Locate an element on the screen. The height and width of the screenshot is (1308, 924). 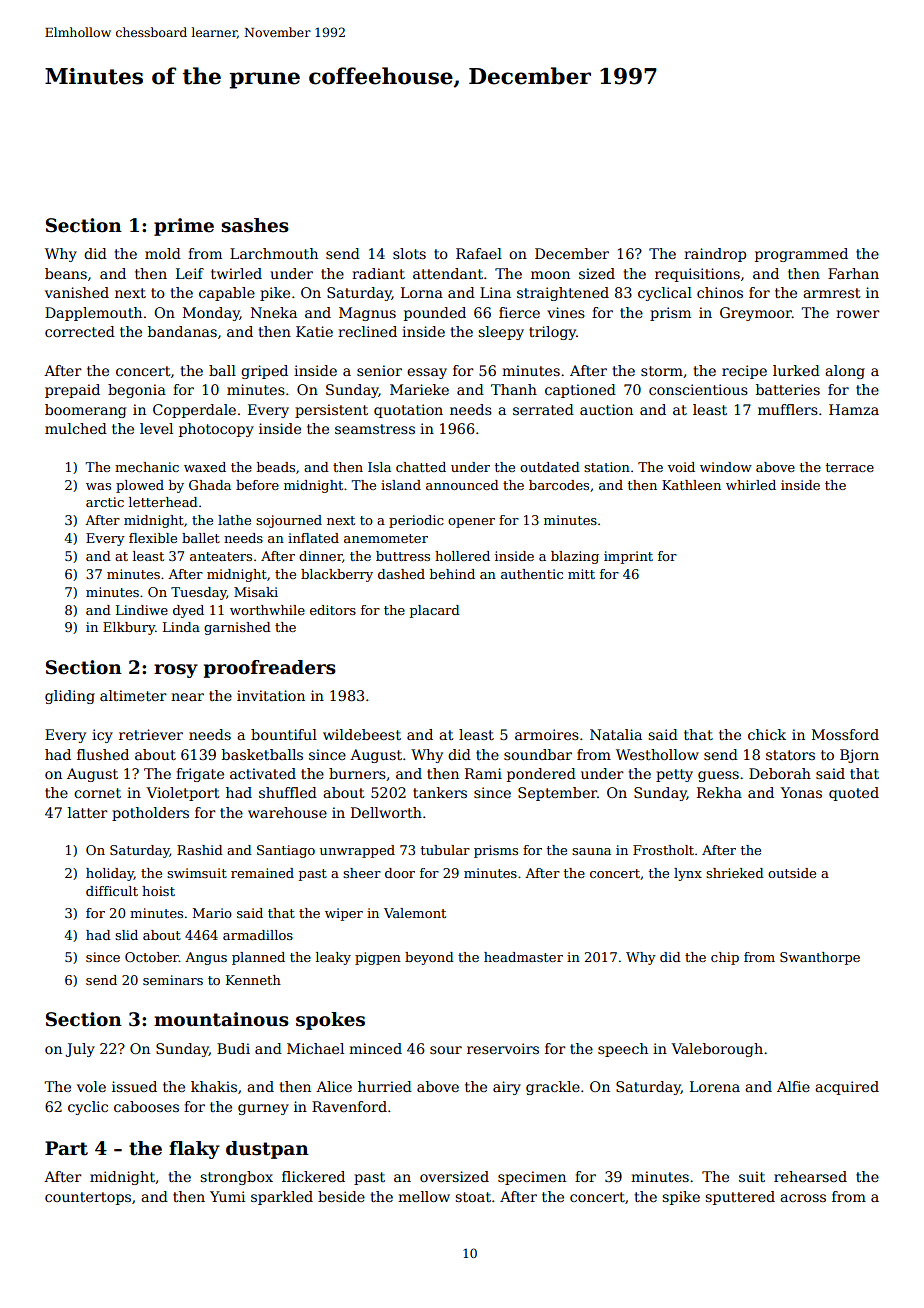
across is located at coordinates (803, 1198).
